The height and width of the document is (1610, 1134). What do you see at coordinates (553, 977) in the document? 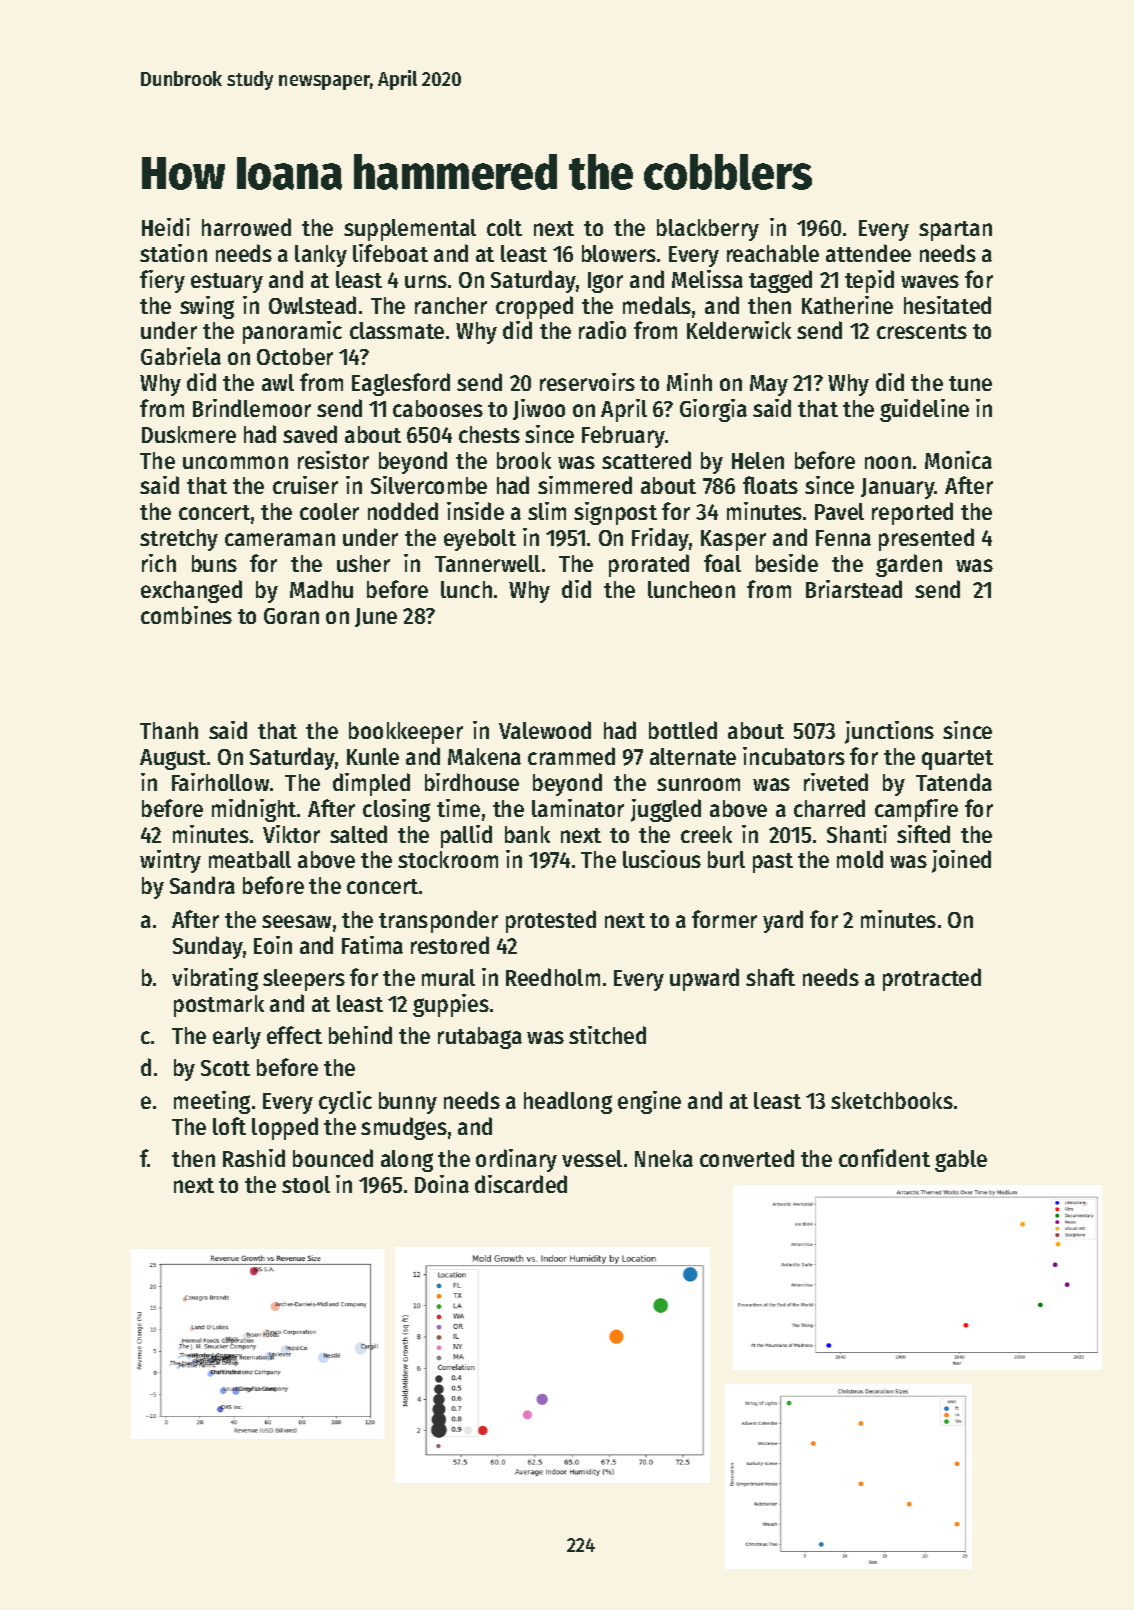
I see `Reedholm` at bounding box center [553, 977].
